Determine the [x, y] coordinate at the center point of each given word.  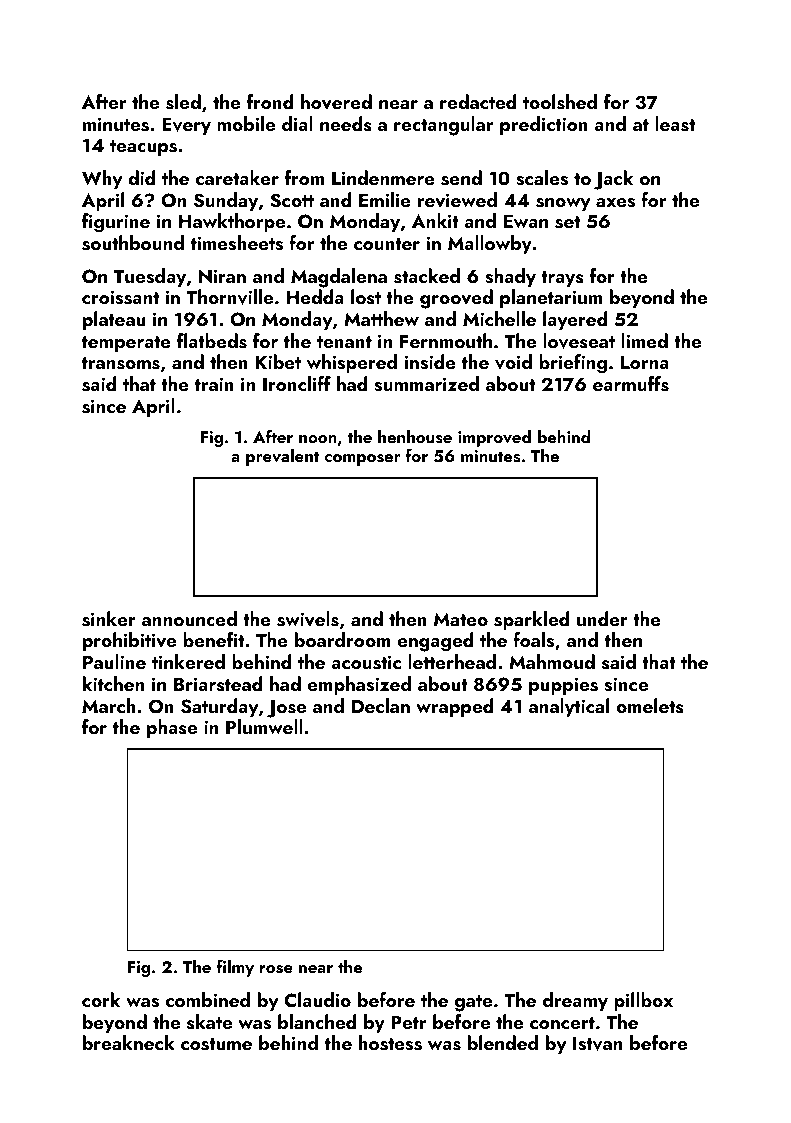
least [675, 124]
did [142, 177]
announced [189, 618]
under [602, 618]
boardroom [343, 639]
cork [101, 999]
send [461, 178]
